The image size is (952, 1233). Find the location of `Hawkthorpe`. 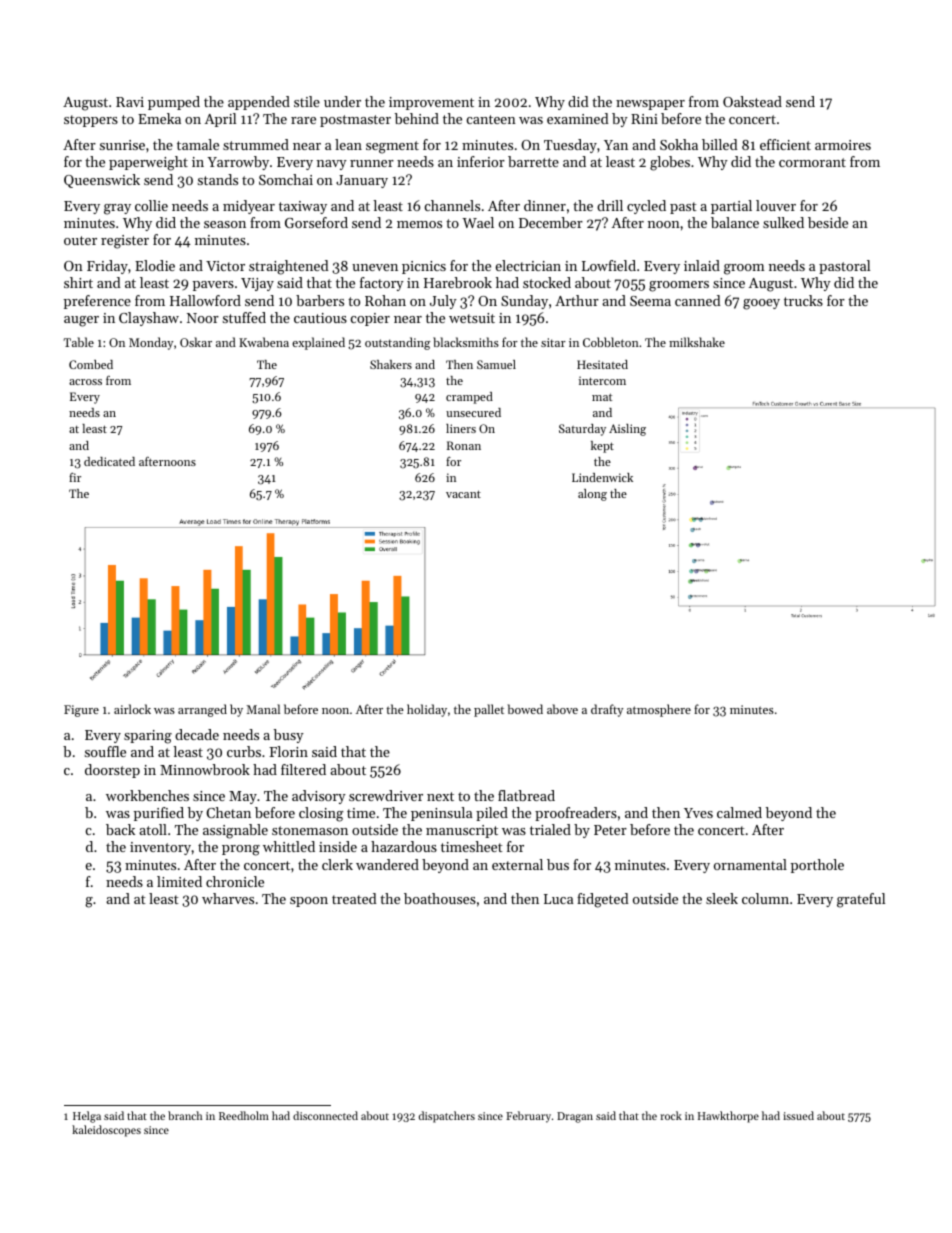

Hawkthorpe is located at coordinates (728, 1117).
